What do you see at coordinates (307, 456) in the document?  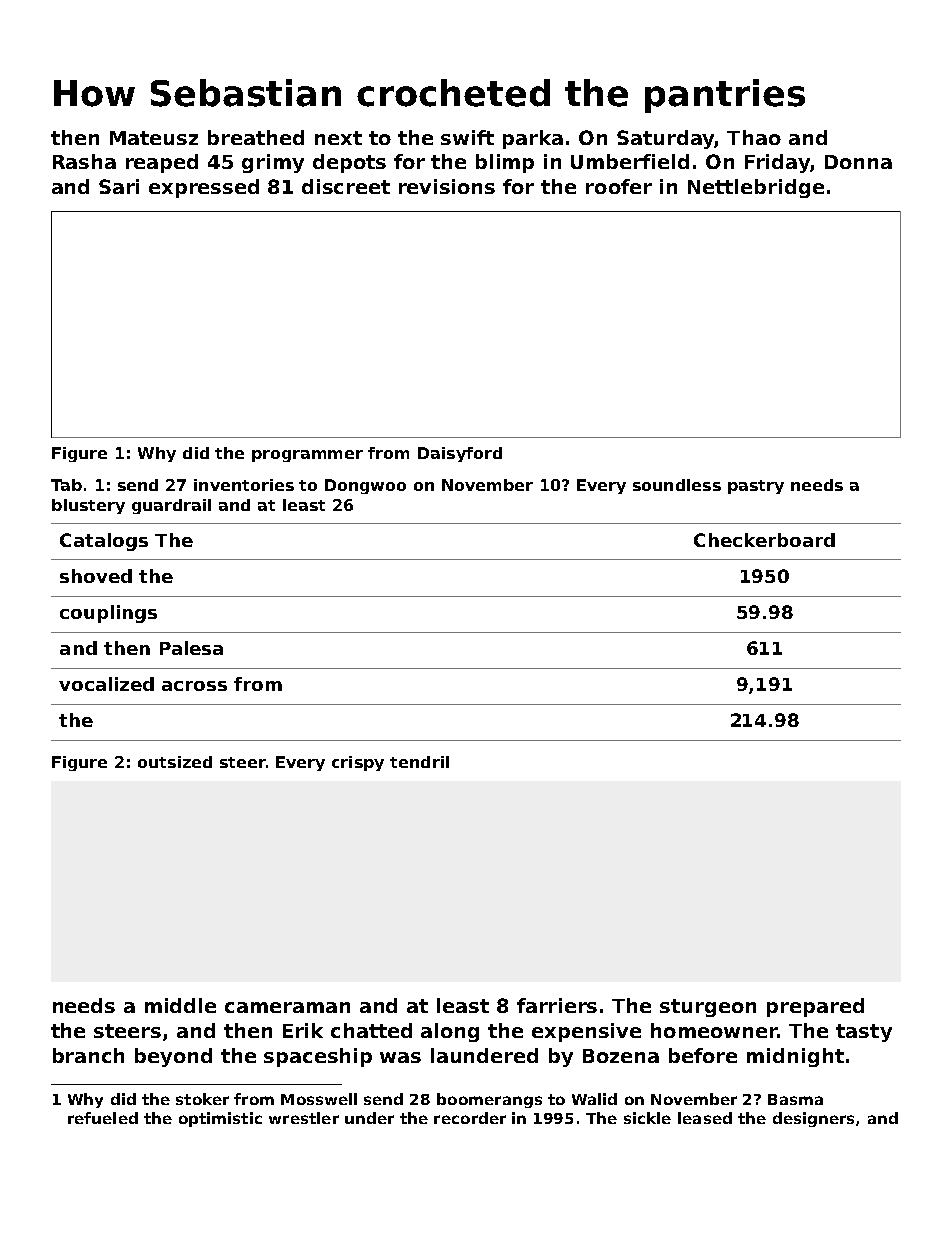 I see `programmer` at bounding box center [307, 456].
